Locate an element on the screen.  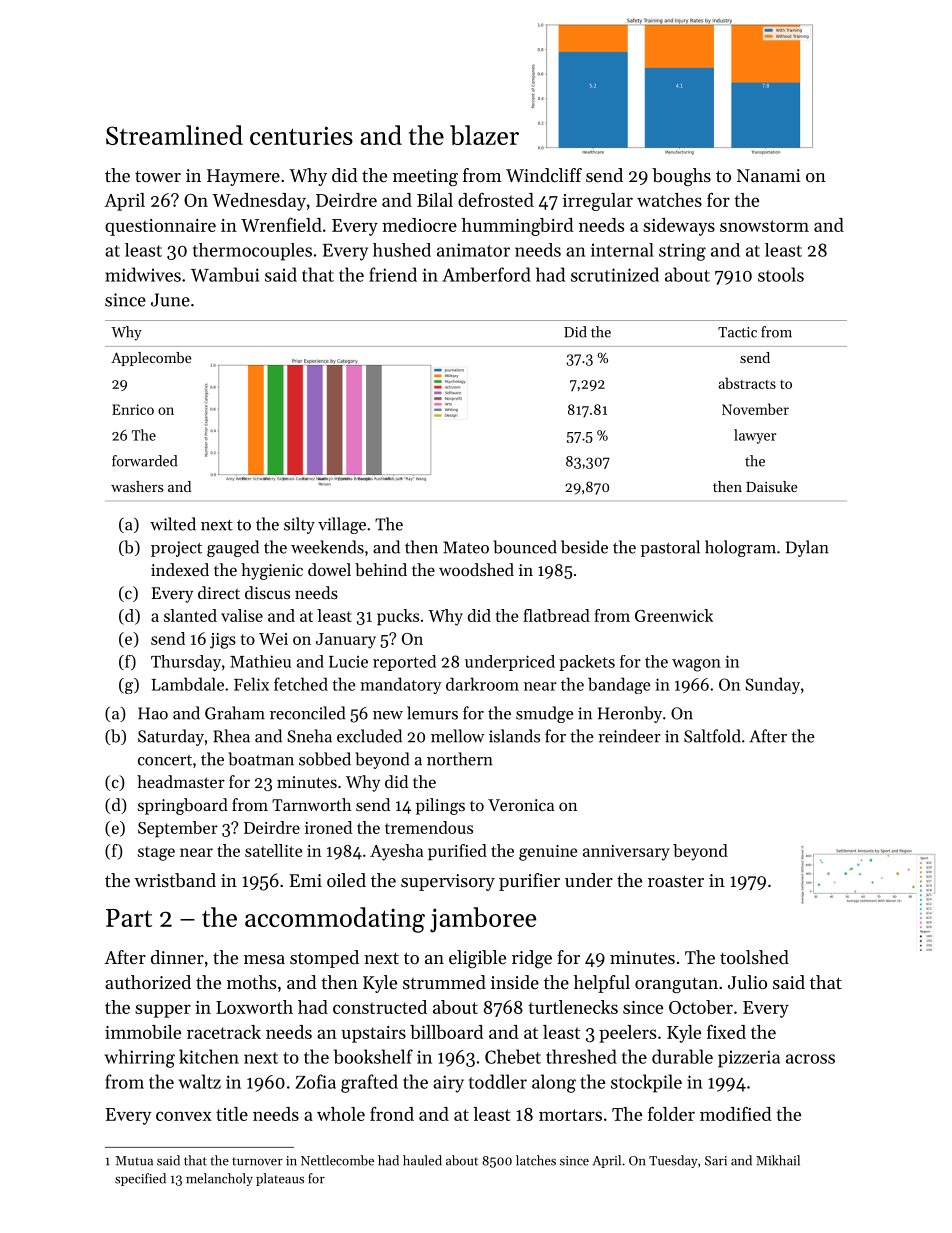
lemurs is located at coordinates (432, 713).
